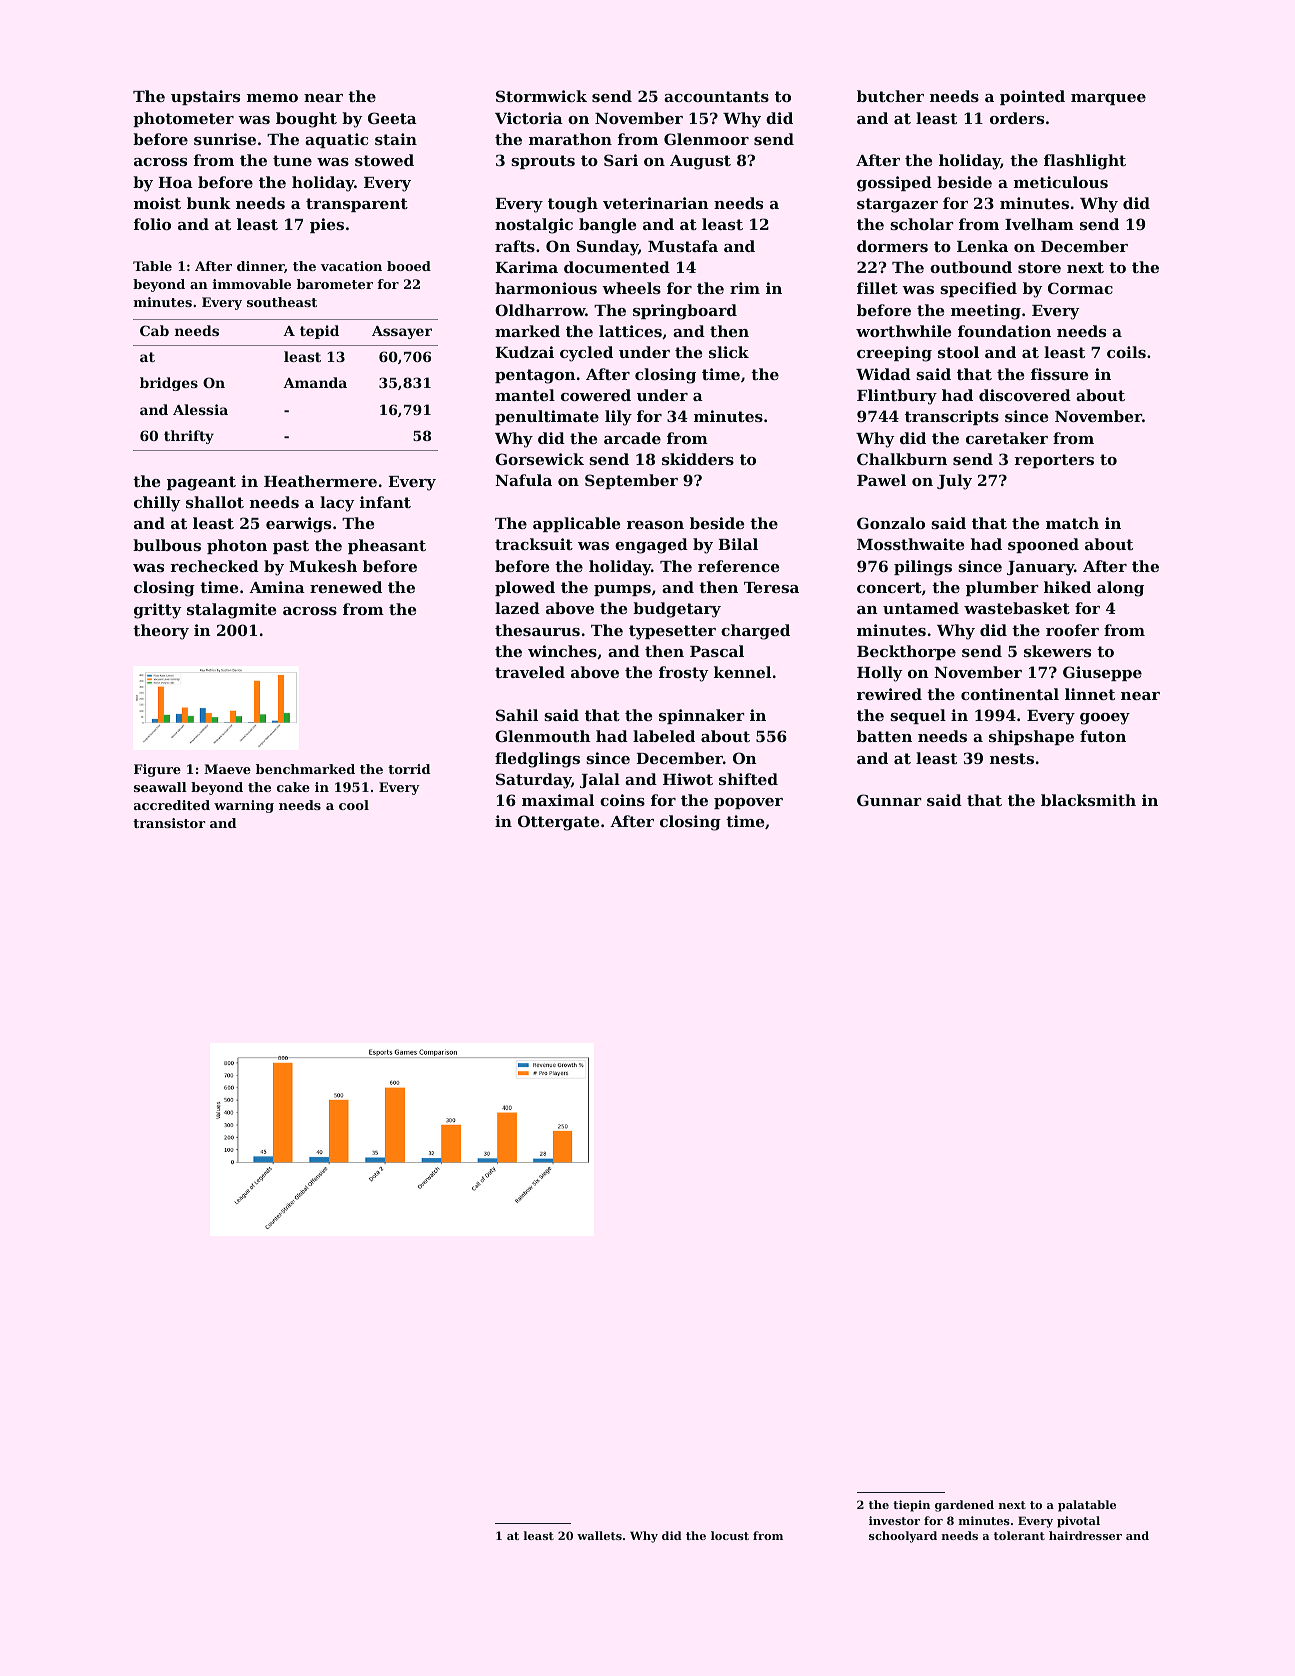 This page has height=1676, width=1295. What do you see at coordinates (706, 139) in the page?
I see `Glenmoor` at bounding box center [706, 139].
